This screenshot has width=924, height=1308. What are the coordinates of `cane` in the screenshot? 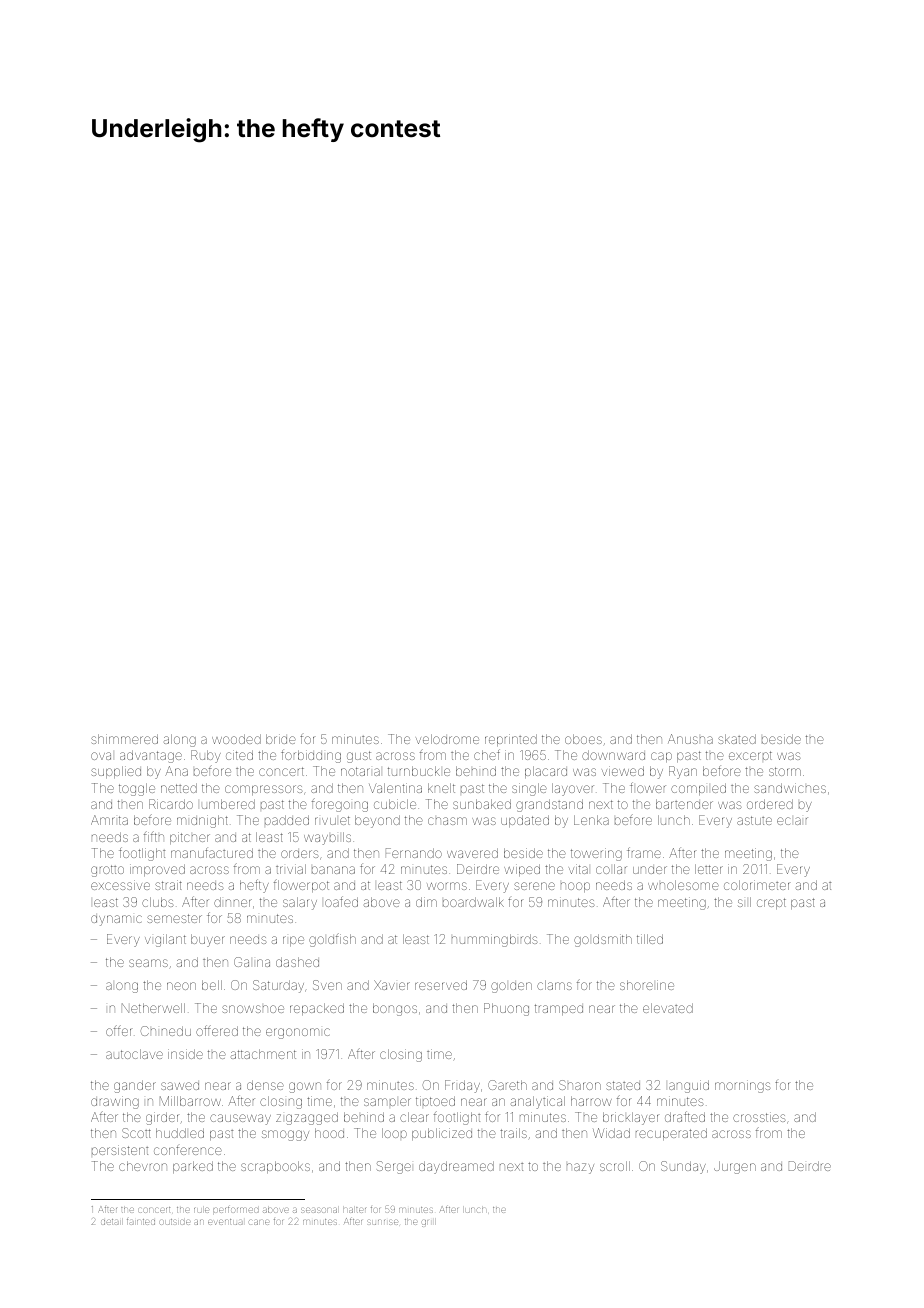 It's located at (259, 1222).
